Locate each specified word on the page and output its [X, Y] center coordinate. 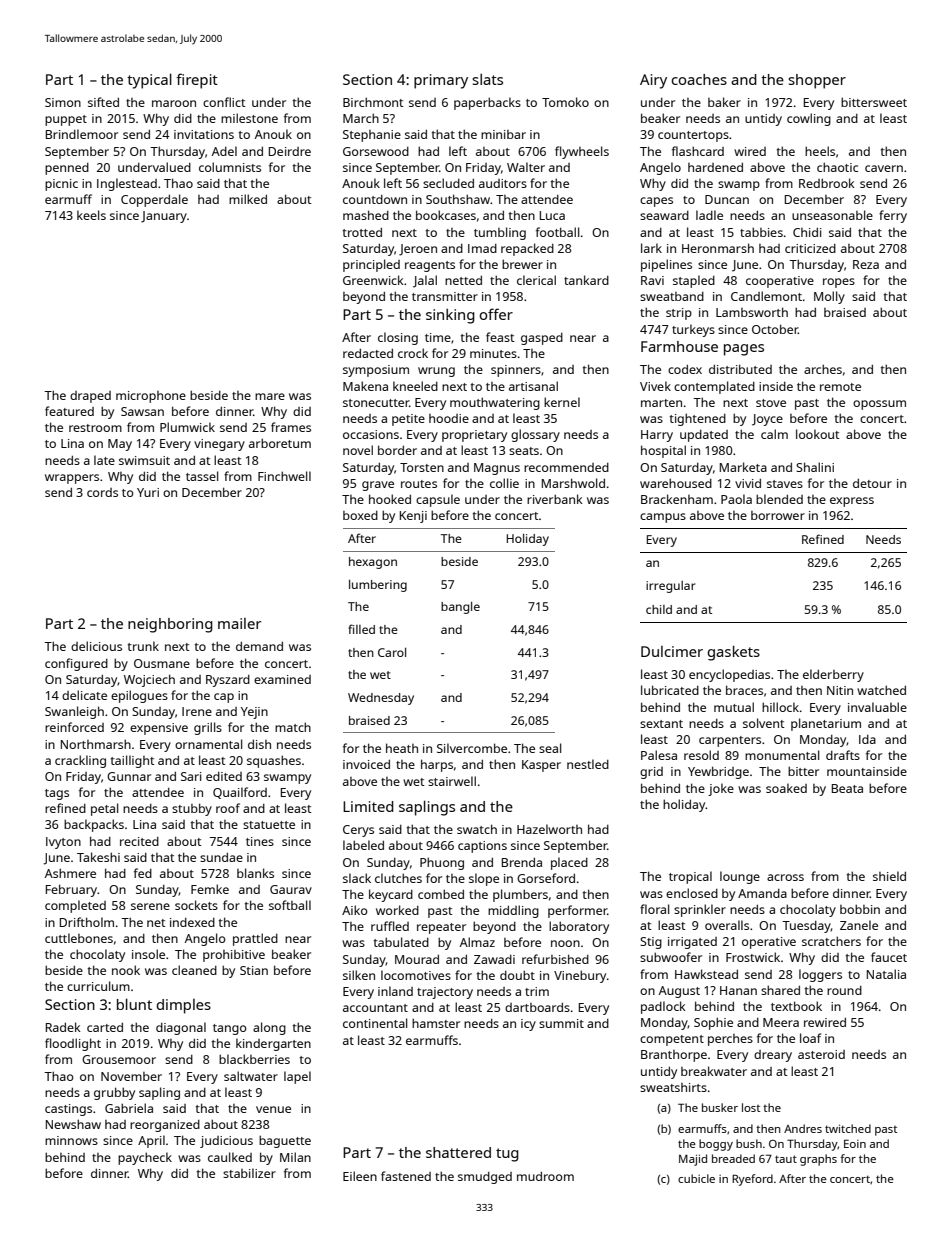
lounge [740, 877]
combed [441, 894]
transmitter [445, 296]
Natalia [886, 974]
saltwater [251, 1076]
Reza [866, 264]
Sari [191, 776]
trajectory [445, 993]
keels [91, 215]
